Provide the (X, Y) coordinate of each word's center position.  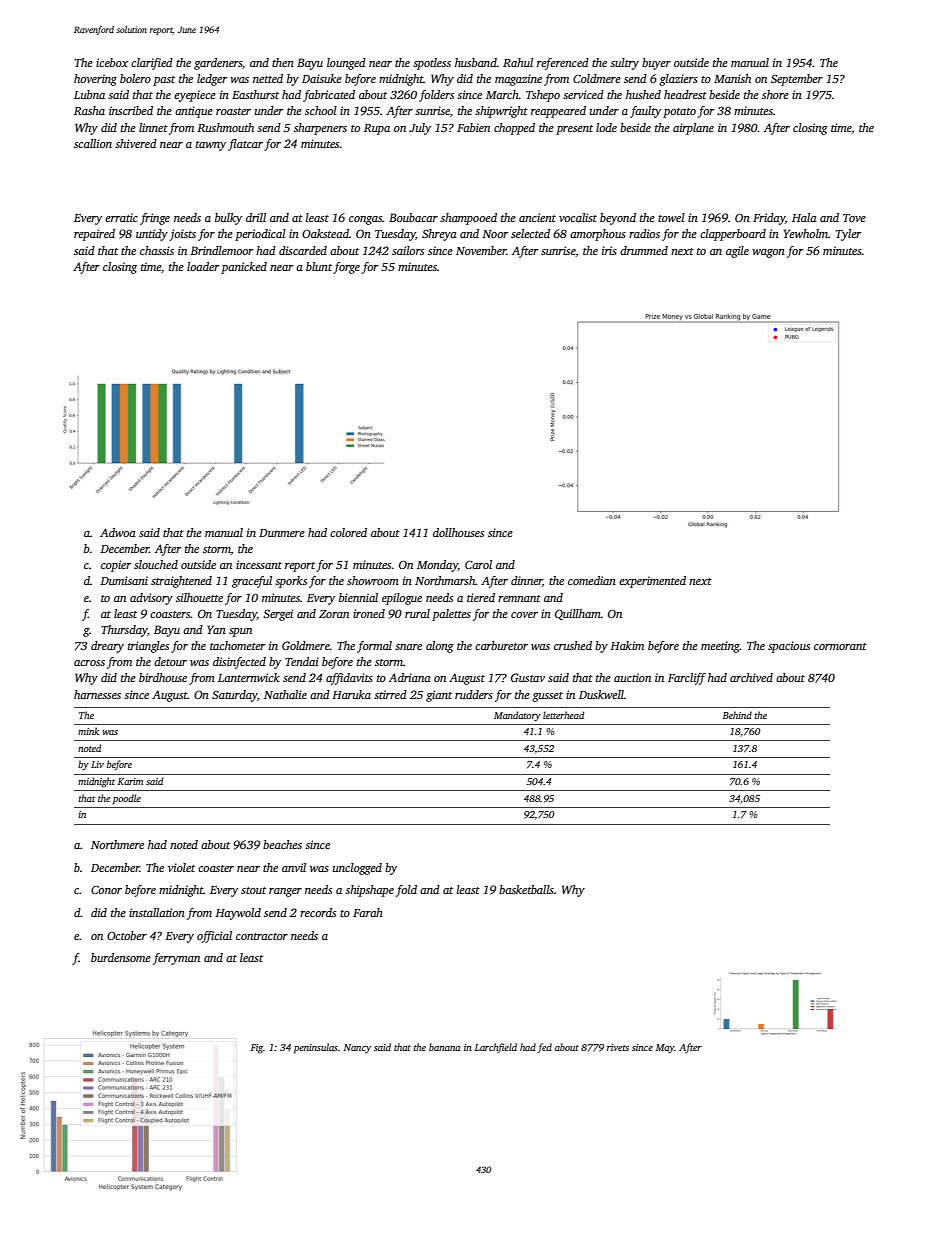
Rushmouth (225, 127)
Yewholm (806, 233)
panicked (244, 268)
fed (544, 1048)
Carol (478, 564)
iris (609, 250)
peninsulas (316, 1048)
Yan (216, 629)
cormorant (840, 646)
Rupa (377, 129)
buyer (656, 64)
